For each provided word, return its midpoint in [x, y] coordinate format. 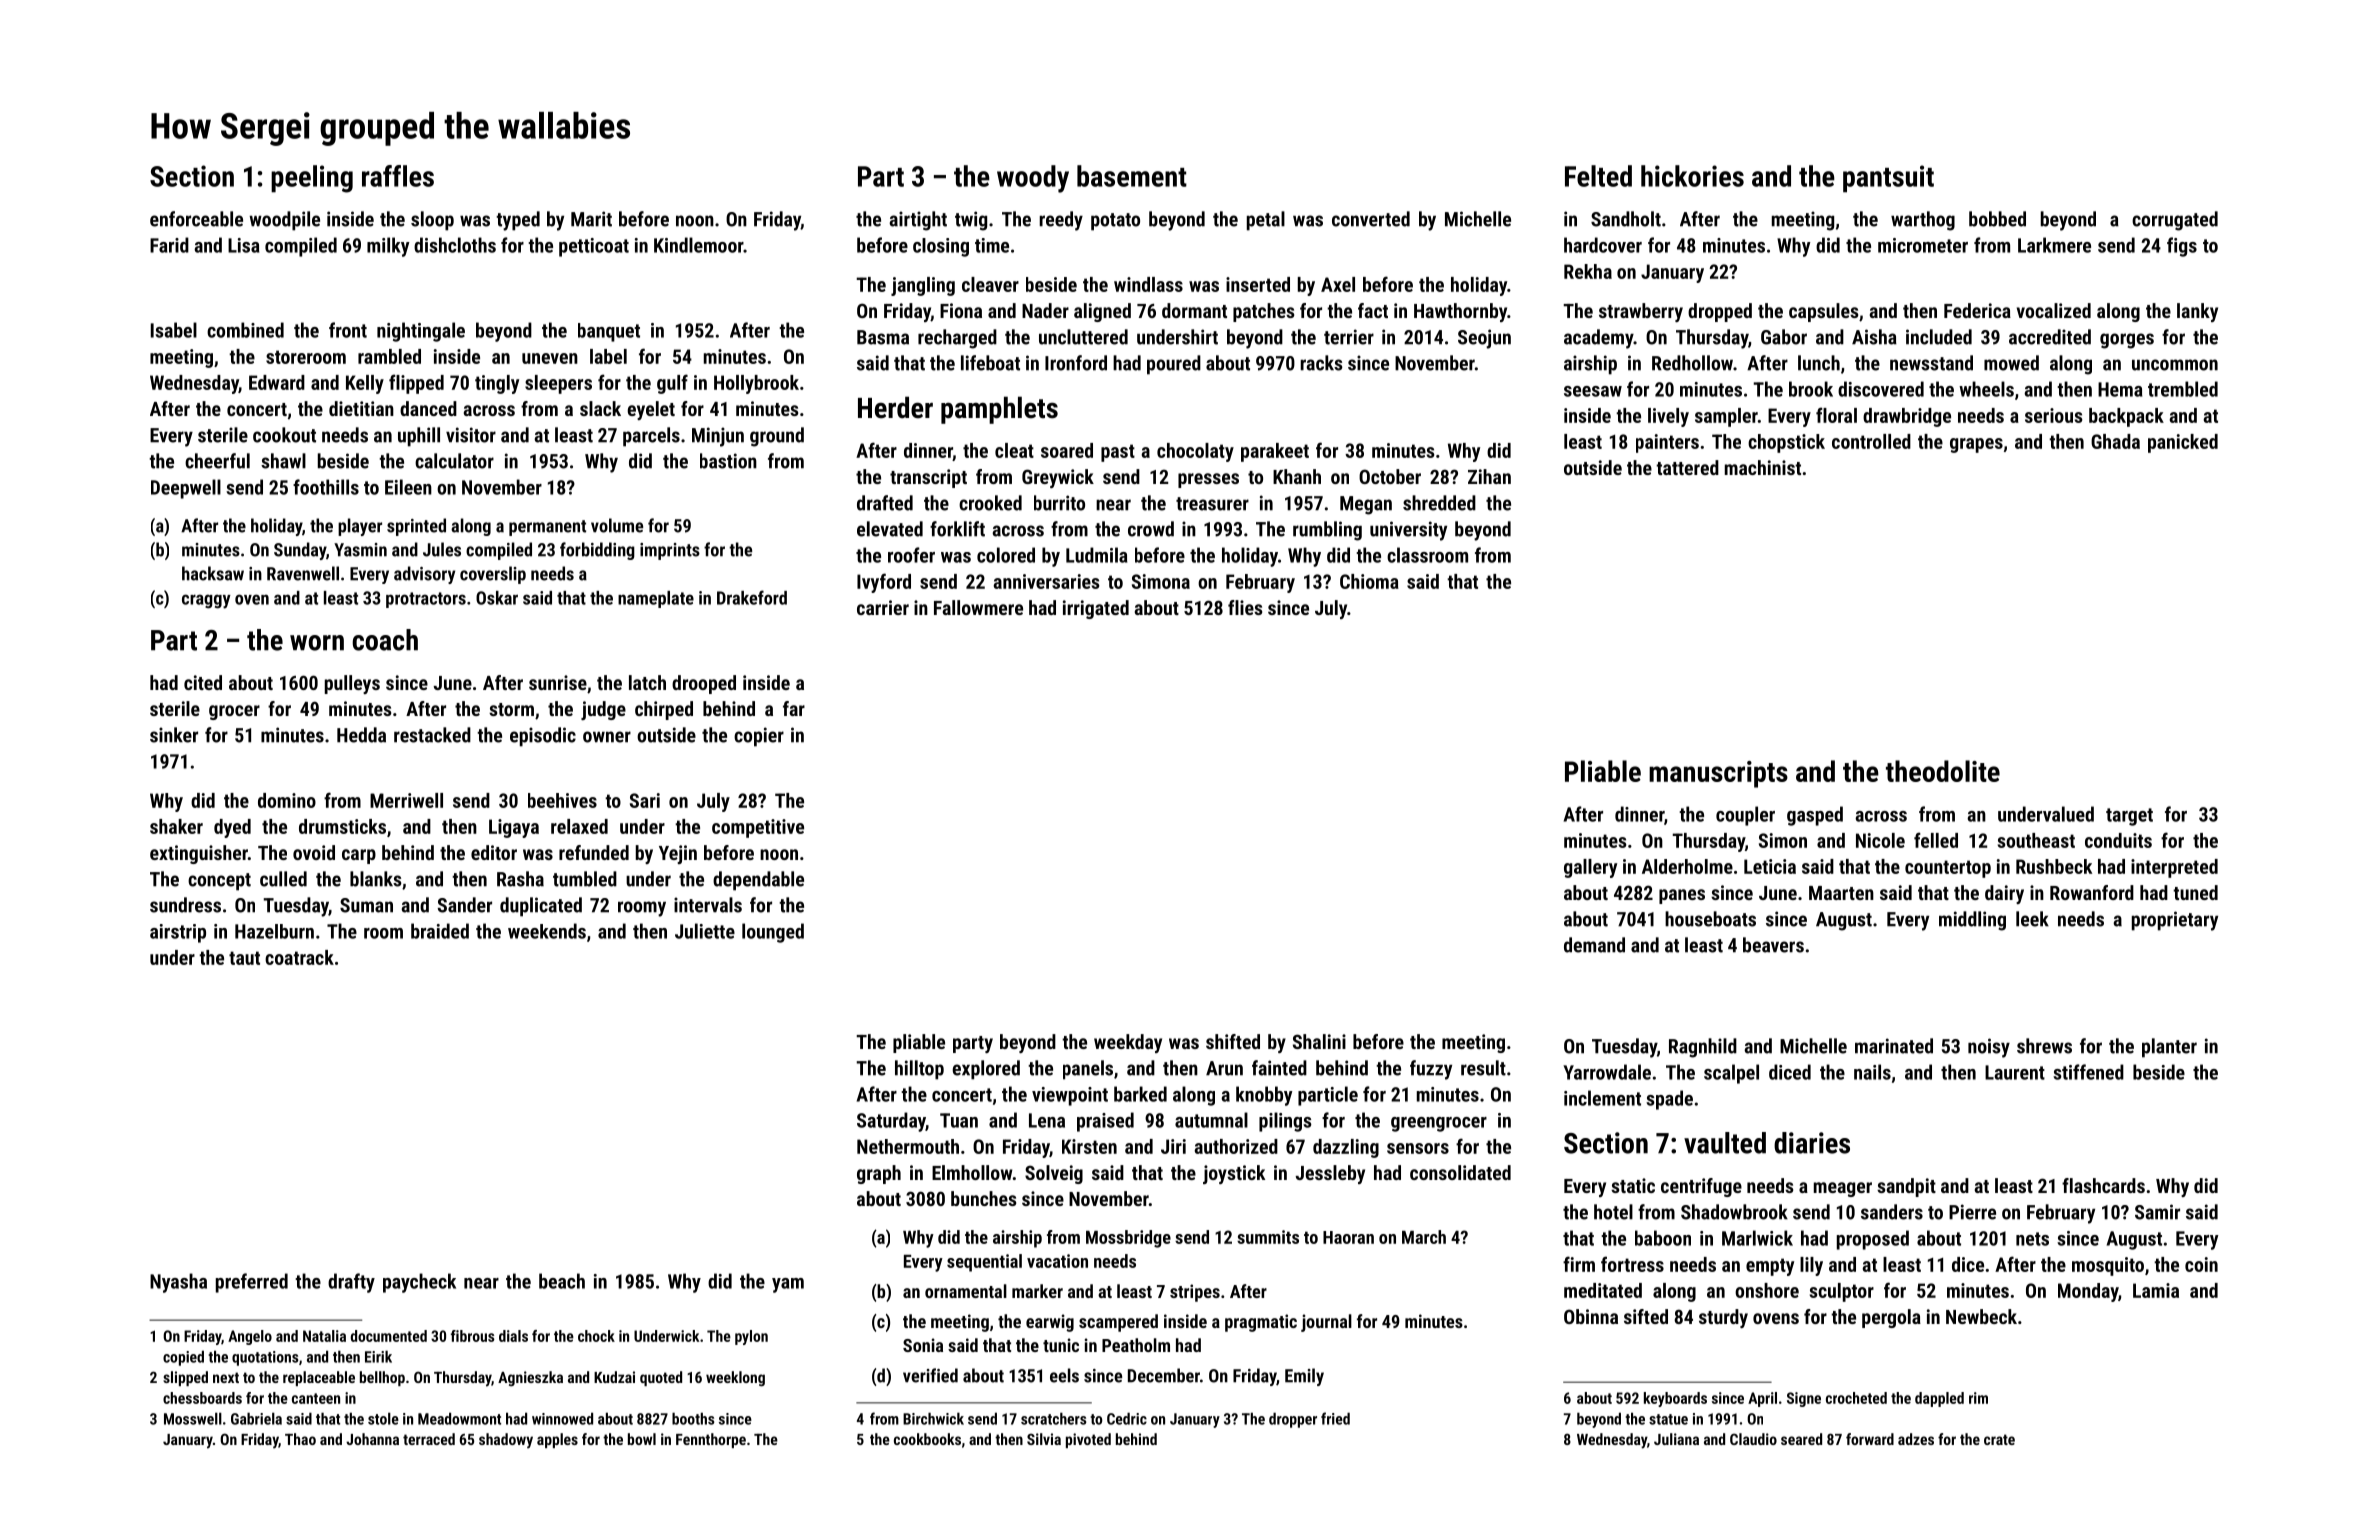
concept [219, 882]
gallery [1590, 868]
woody [1033, 179]
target [2129, 817]
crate [1999, 1439]
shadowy [506, 1441]
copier [759, 737]
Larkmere [2054, 245]
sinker [174, 735]
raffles [398, 176]
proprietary [2175, 921]
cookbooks [927, 1439]
